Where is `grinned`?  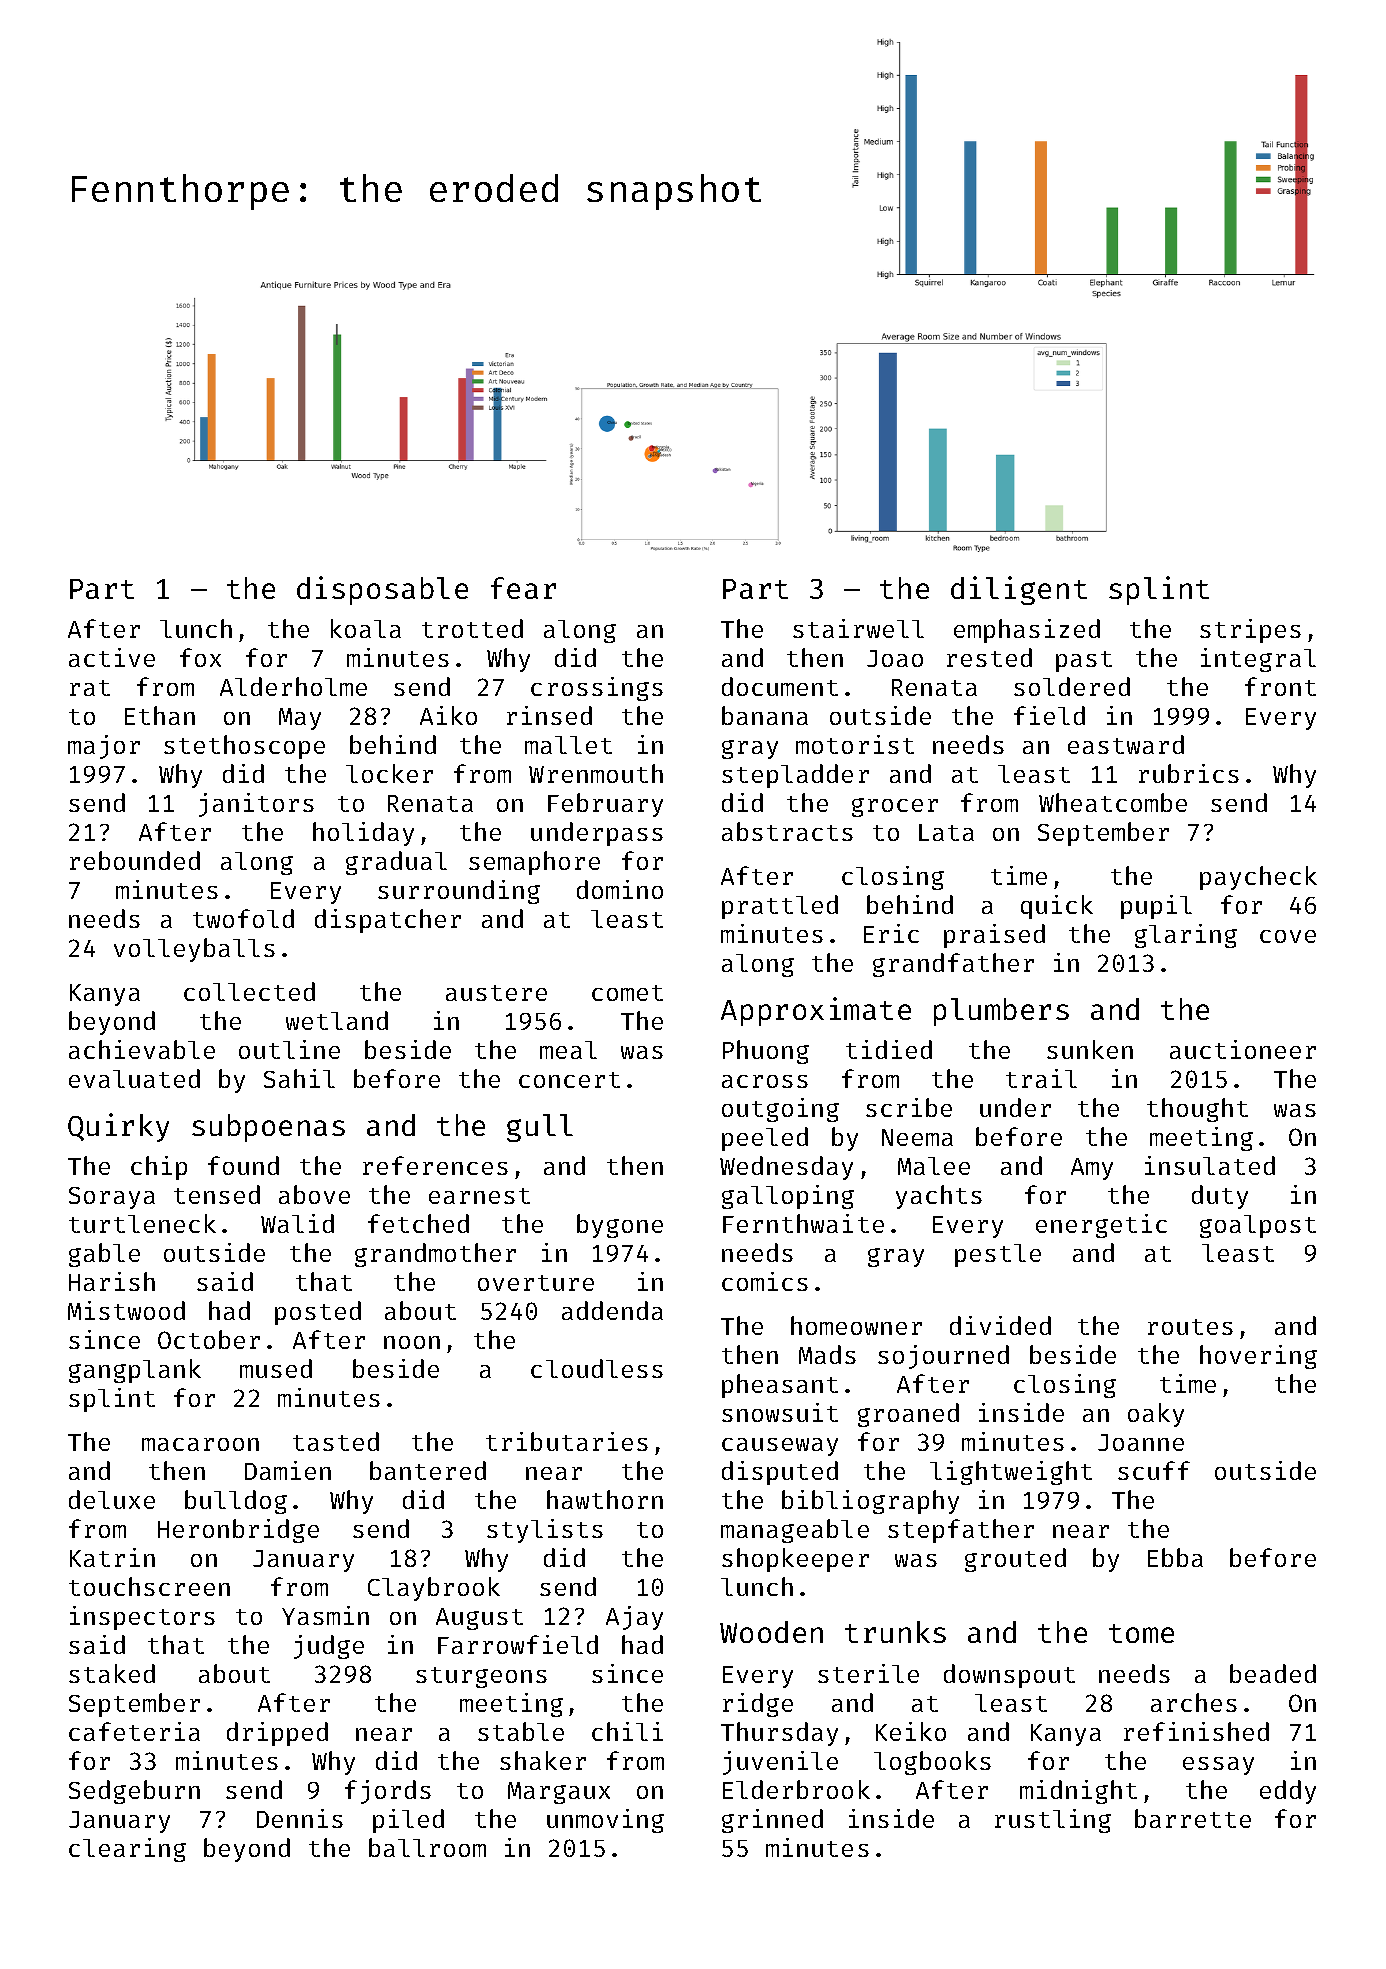
grinned is located at coordinates (772, 1821).
